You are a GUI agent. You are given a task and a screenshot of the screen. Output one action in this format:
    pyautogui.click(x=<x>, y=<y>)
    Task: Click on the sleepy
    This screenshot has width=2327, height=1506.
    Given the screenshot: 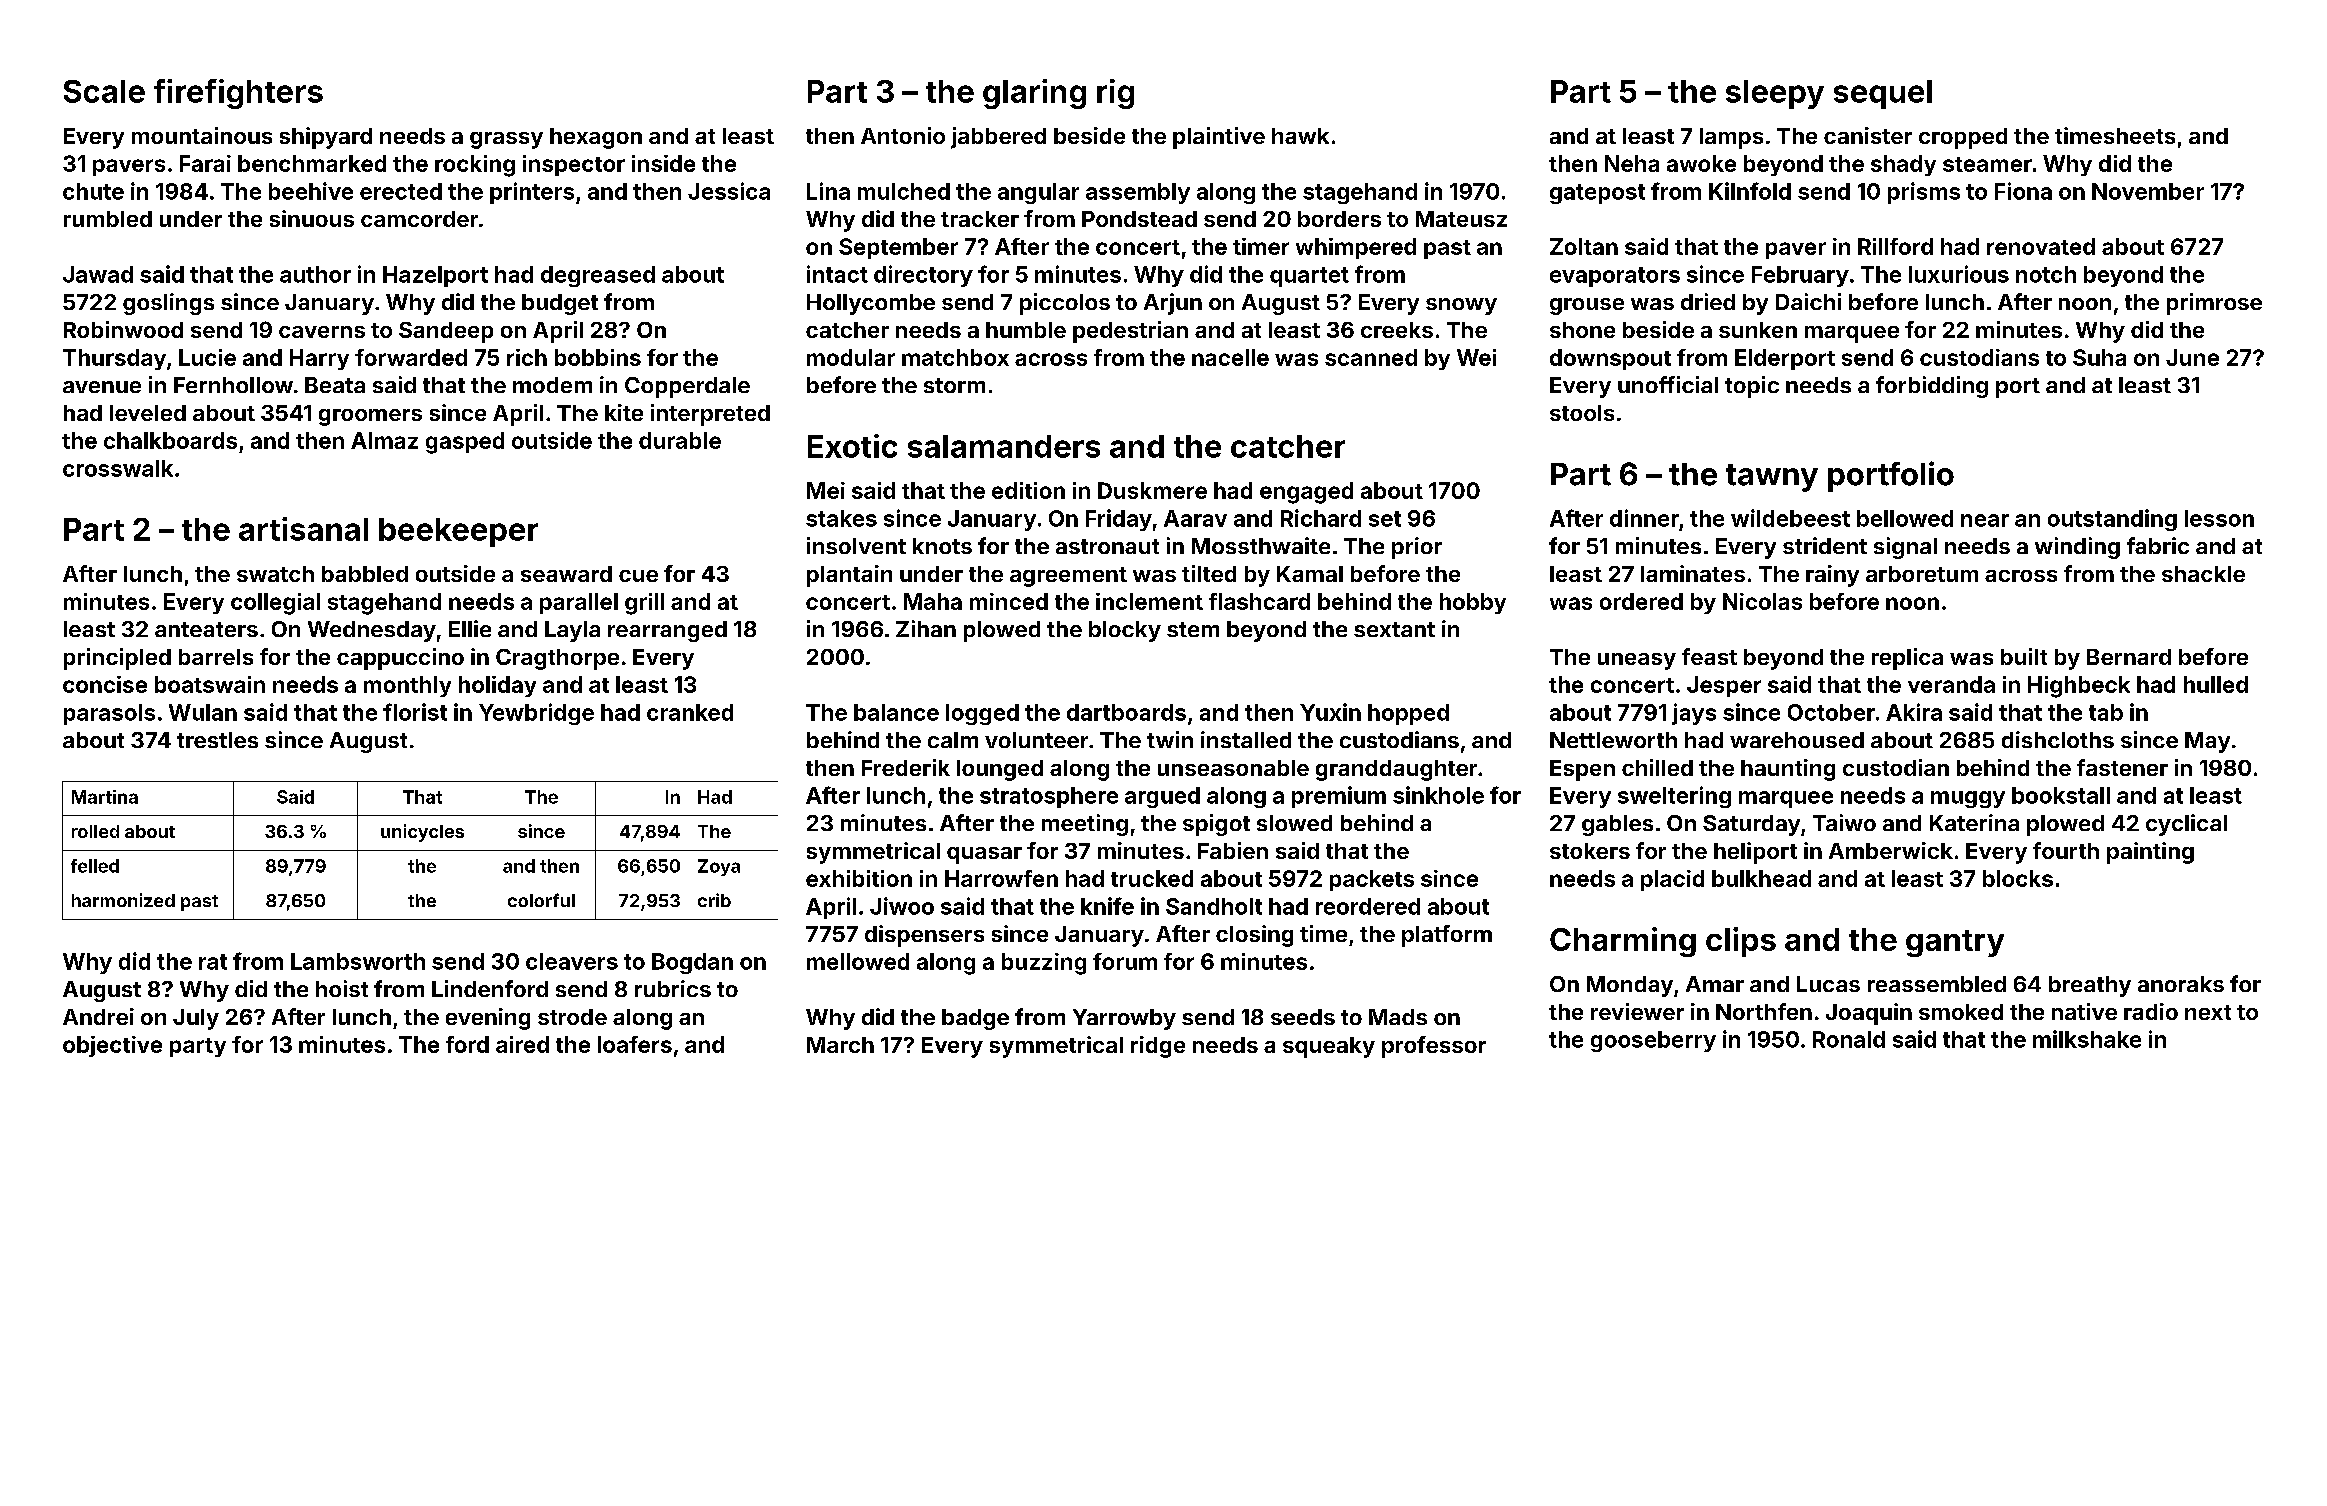 What is the action you would take?
    pyautogui.click(x=1775, y=94)
